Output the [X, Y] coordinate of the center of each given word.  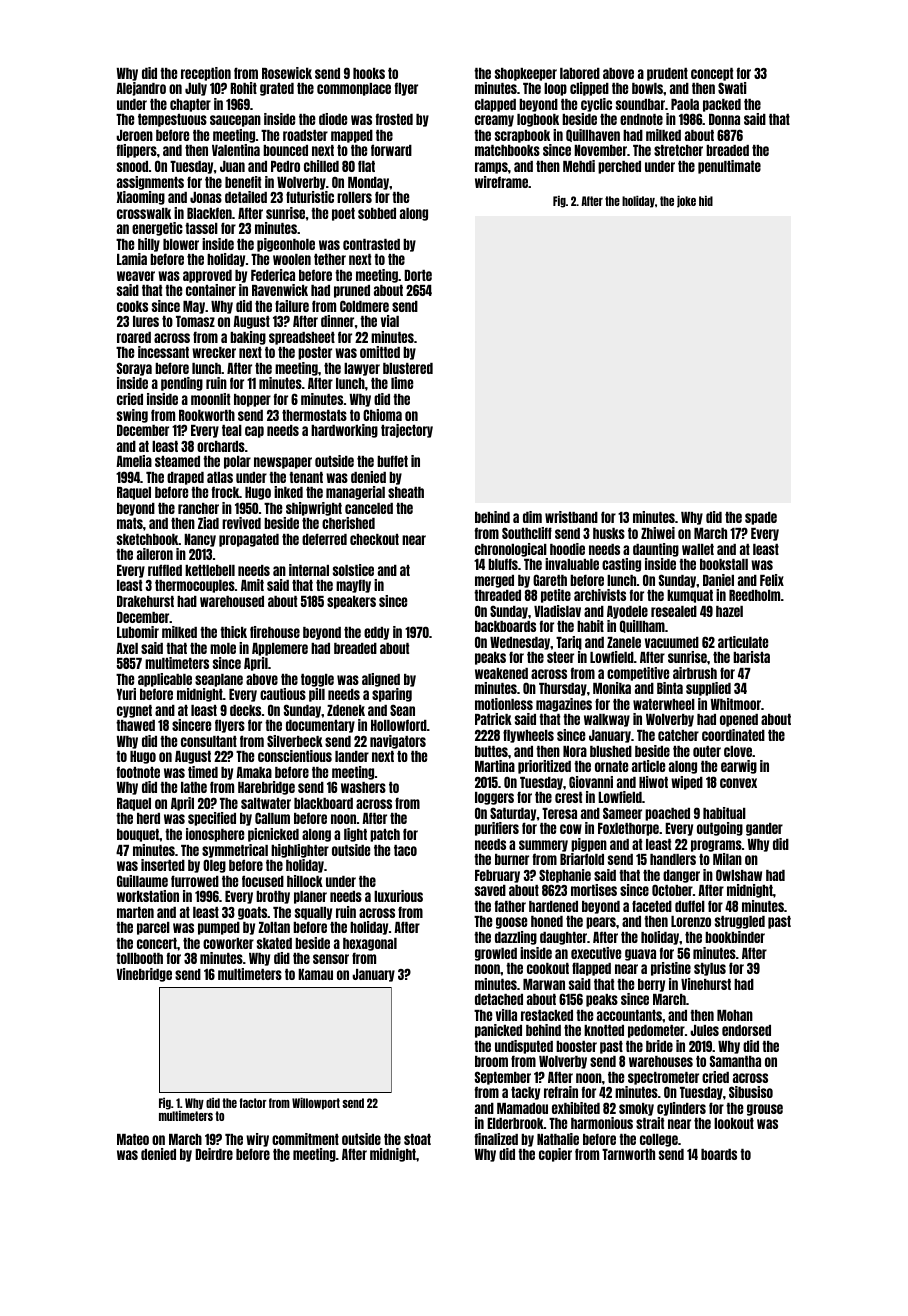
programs [716, 846]
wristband [571, 517]
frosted [394, 119]
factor [253, 1103]
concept [712, 74]
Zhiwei [658, 533]
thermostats [314, 415]
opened [739, 720]
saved [490, 890]
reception [206, 74]
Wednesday [520, 643]
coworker [228, 943]
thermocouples [195, 586]
